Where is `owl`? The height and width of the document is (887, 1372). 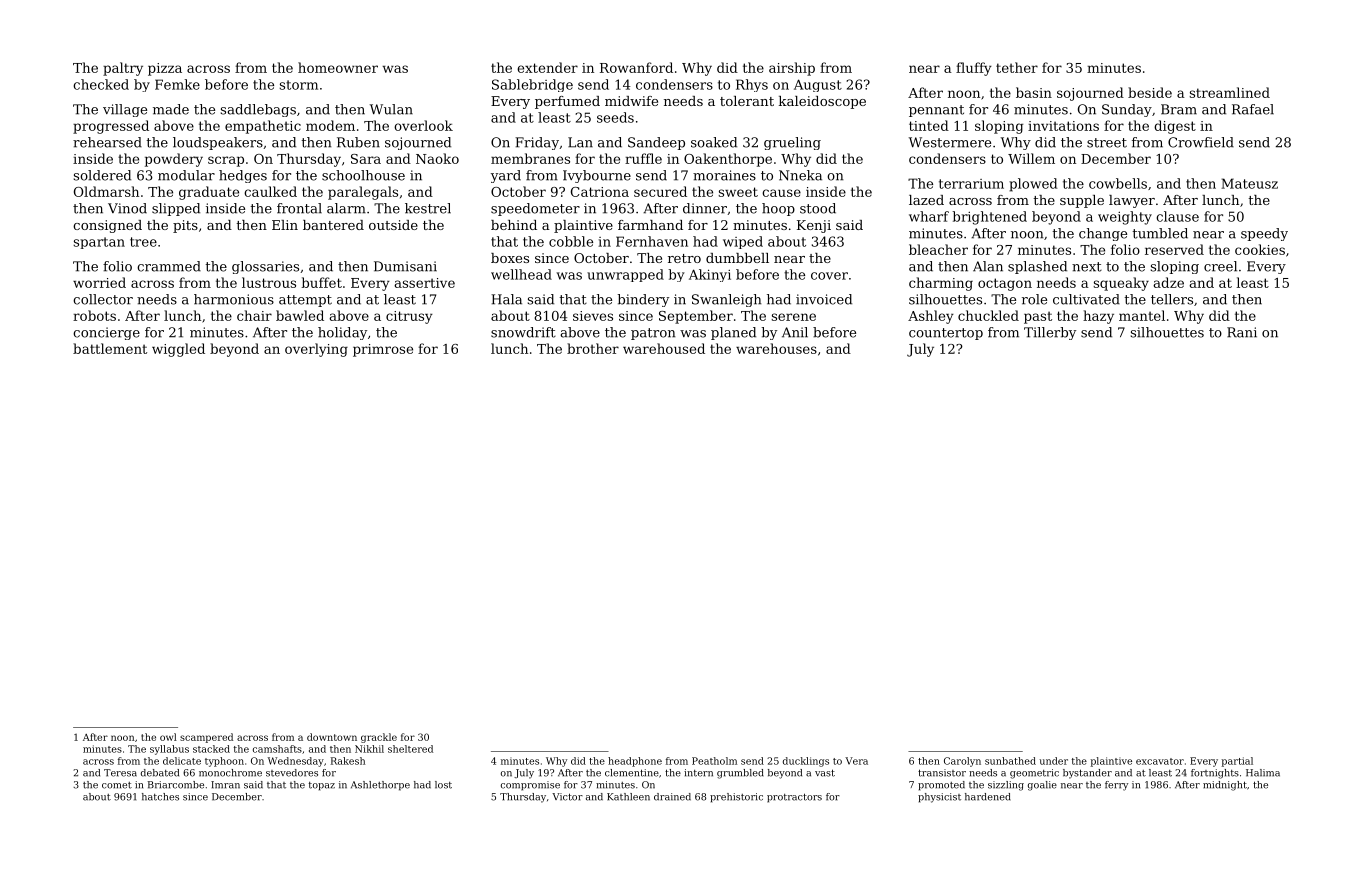 owl is located at coordinates (168, 737).
